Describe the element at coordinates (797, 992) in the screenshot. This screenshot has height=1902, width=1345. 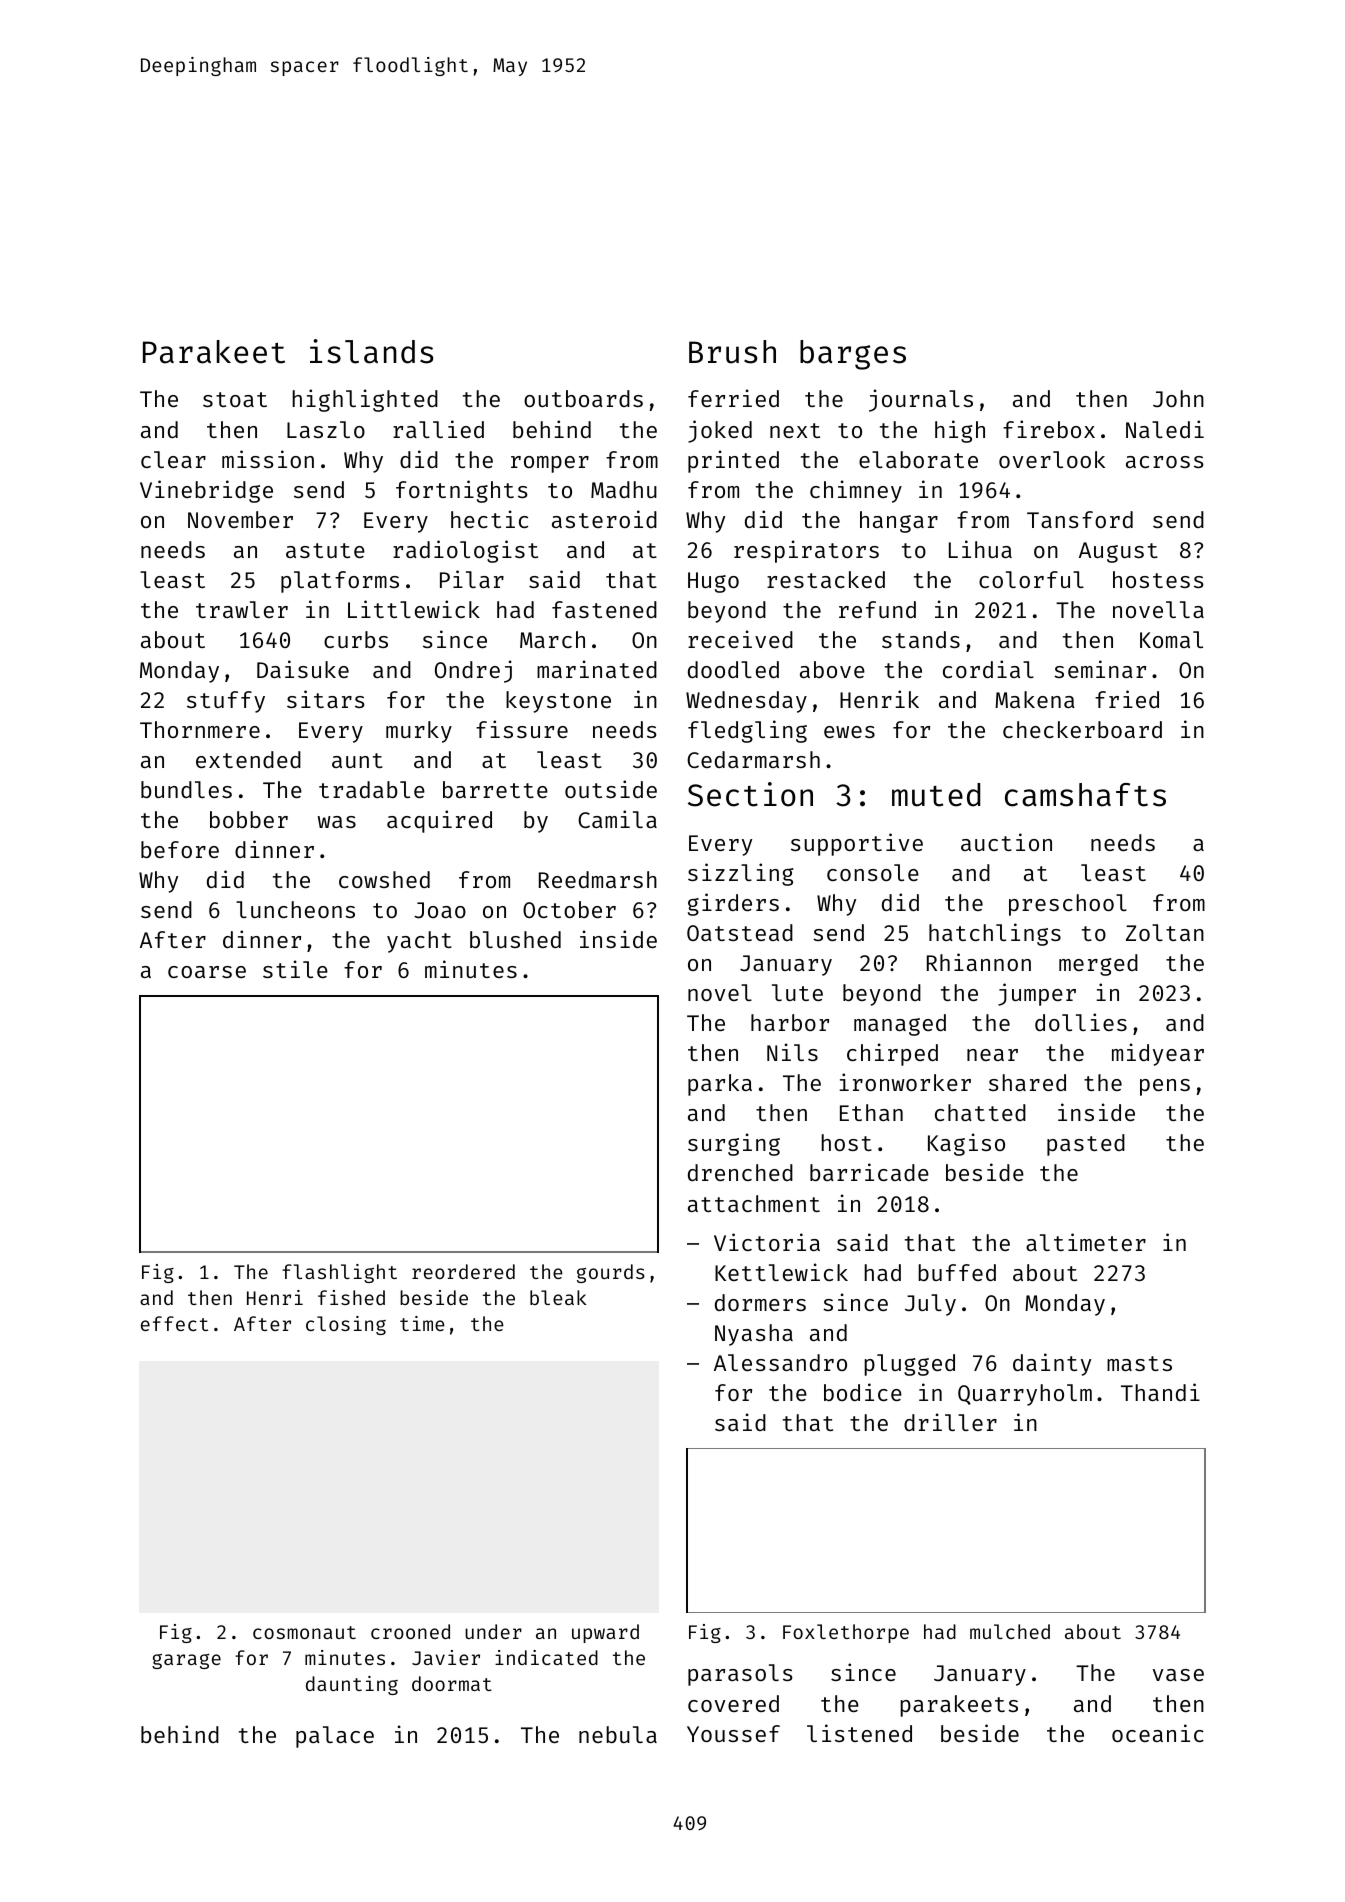
I see `lute` at that location.
